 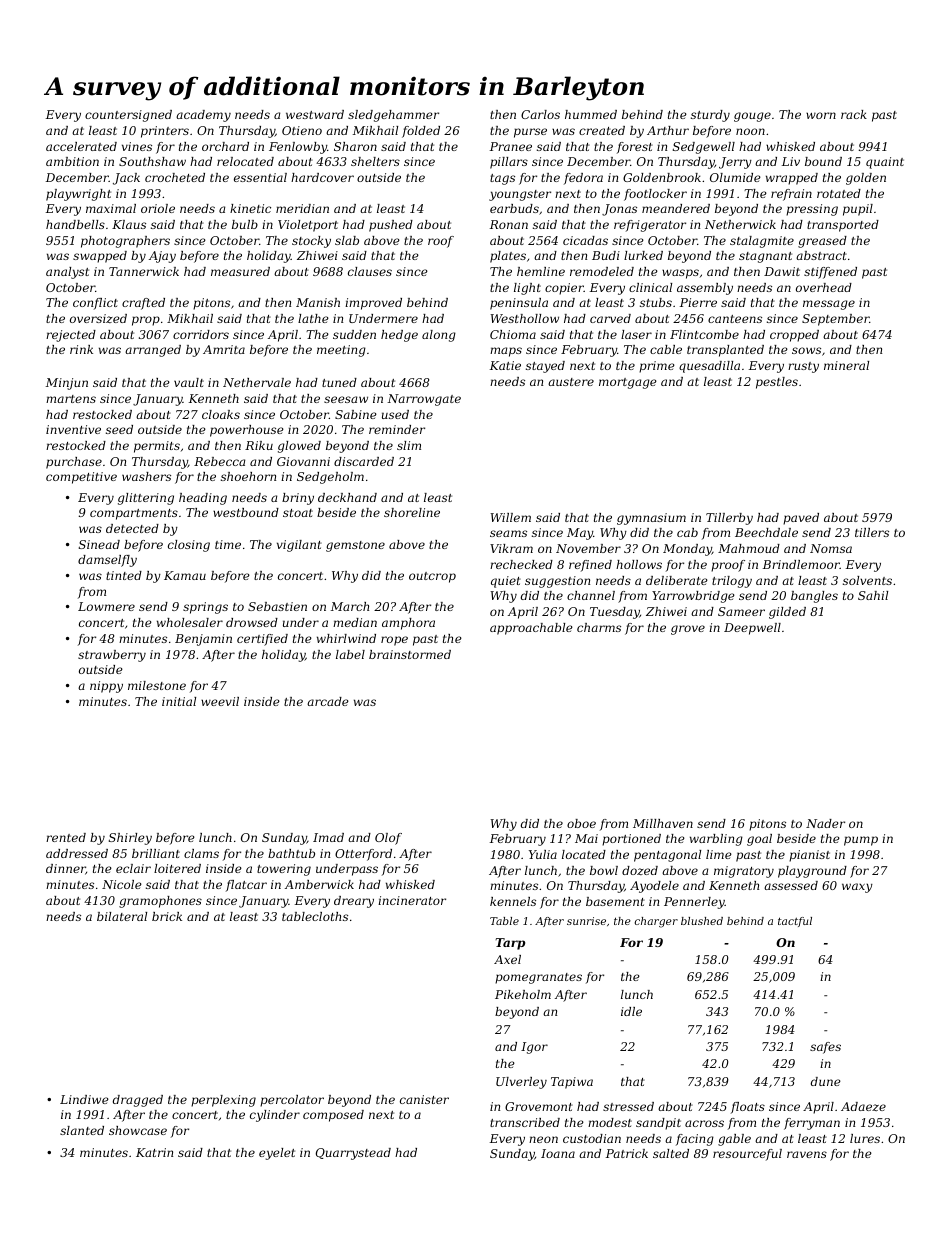 What do you see at coordinates (861, 841) in the document?
I see `pump` at bounding box center [861, 841].
